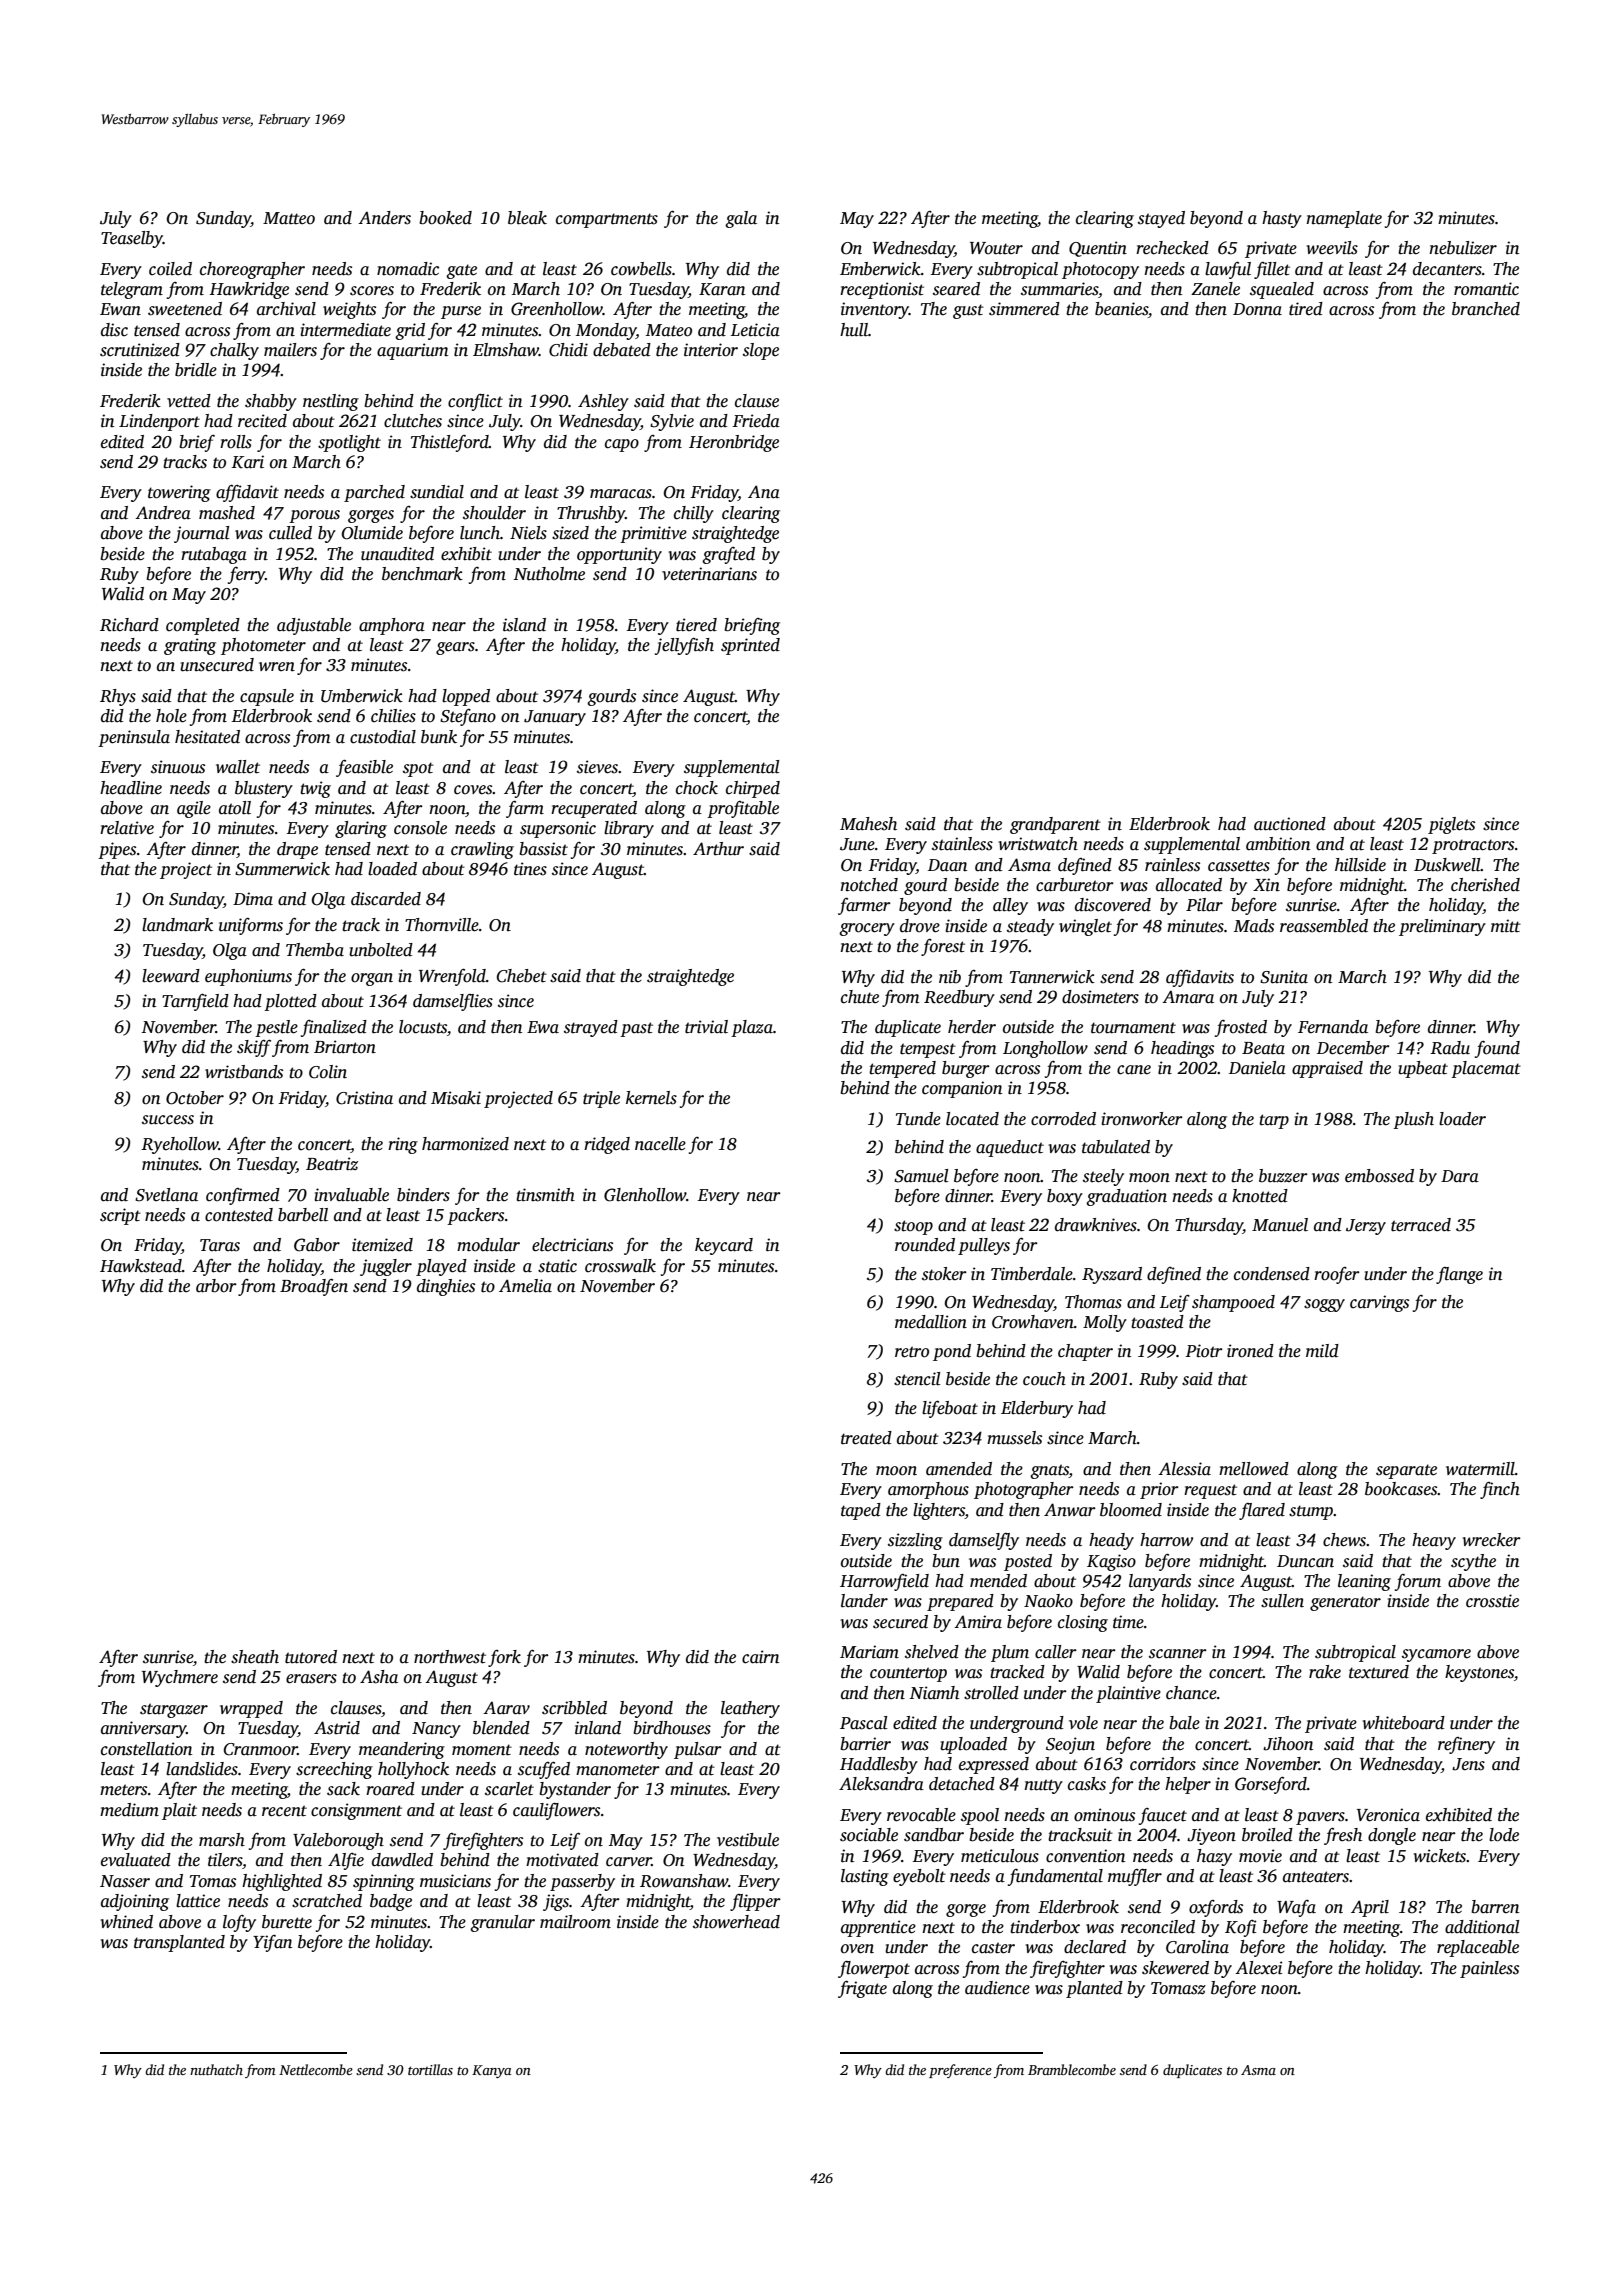 The height and width of the image is (2292, 1620). Describe the element at coordinates (760, 1657) in the image. I see `cairn` at that location.
